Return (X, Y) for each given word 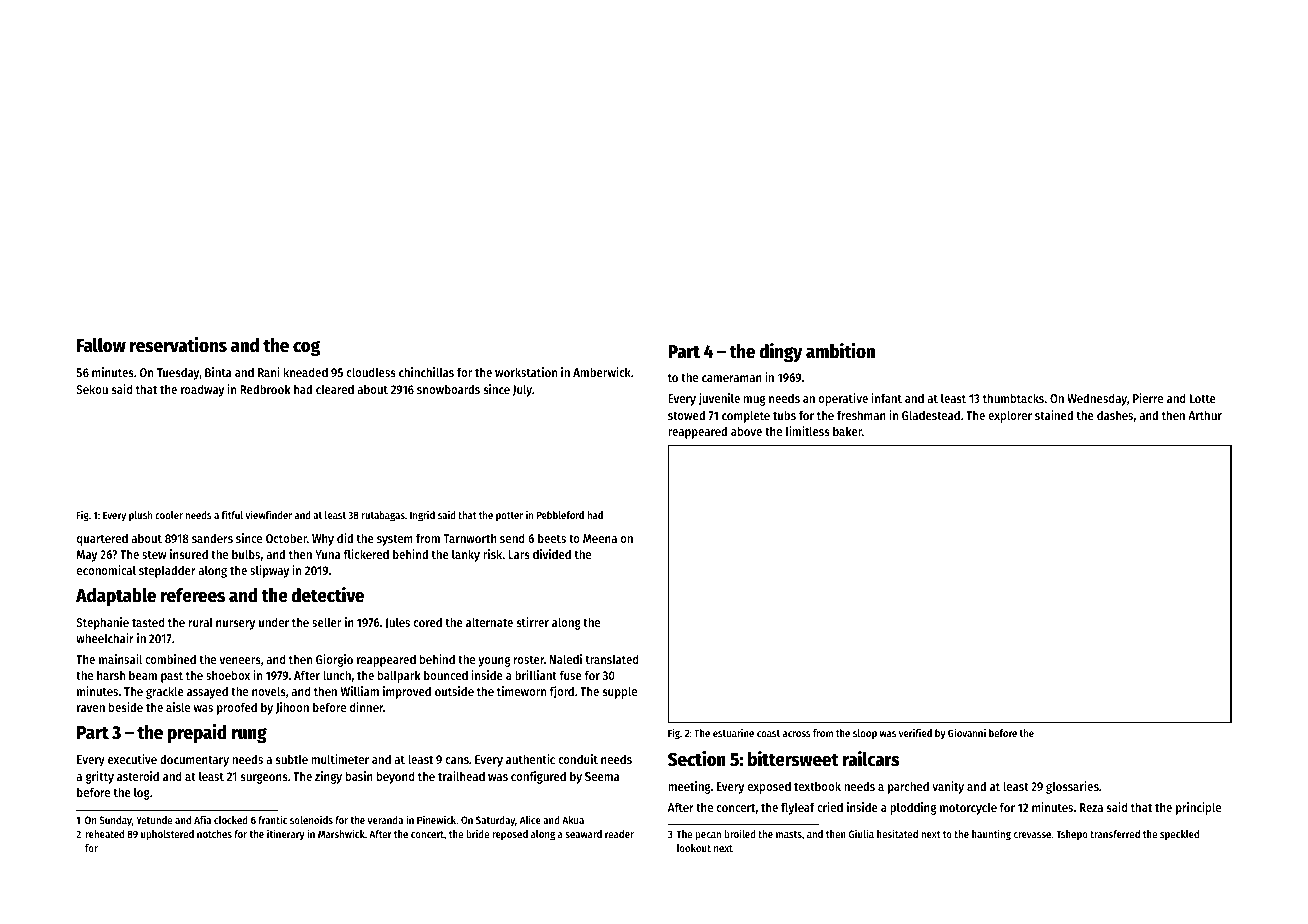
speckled (1179, 835)
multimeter (340, 759)
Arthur (1205, 415)
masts (789, 834)
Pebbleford (560, 515)
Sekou (92, 389)
